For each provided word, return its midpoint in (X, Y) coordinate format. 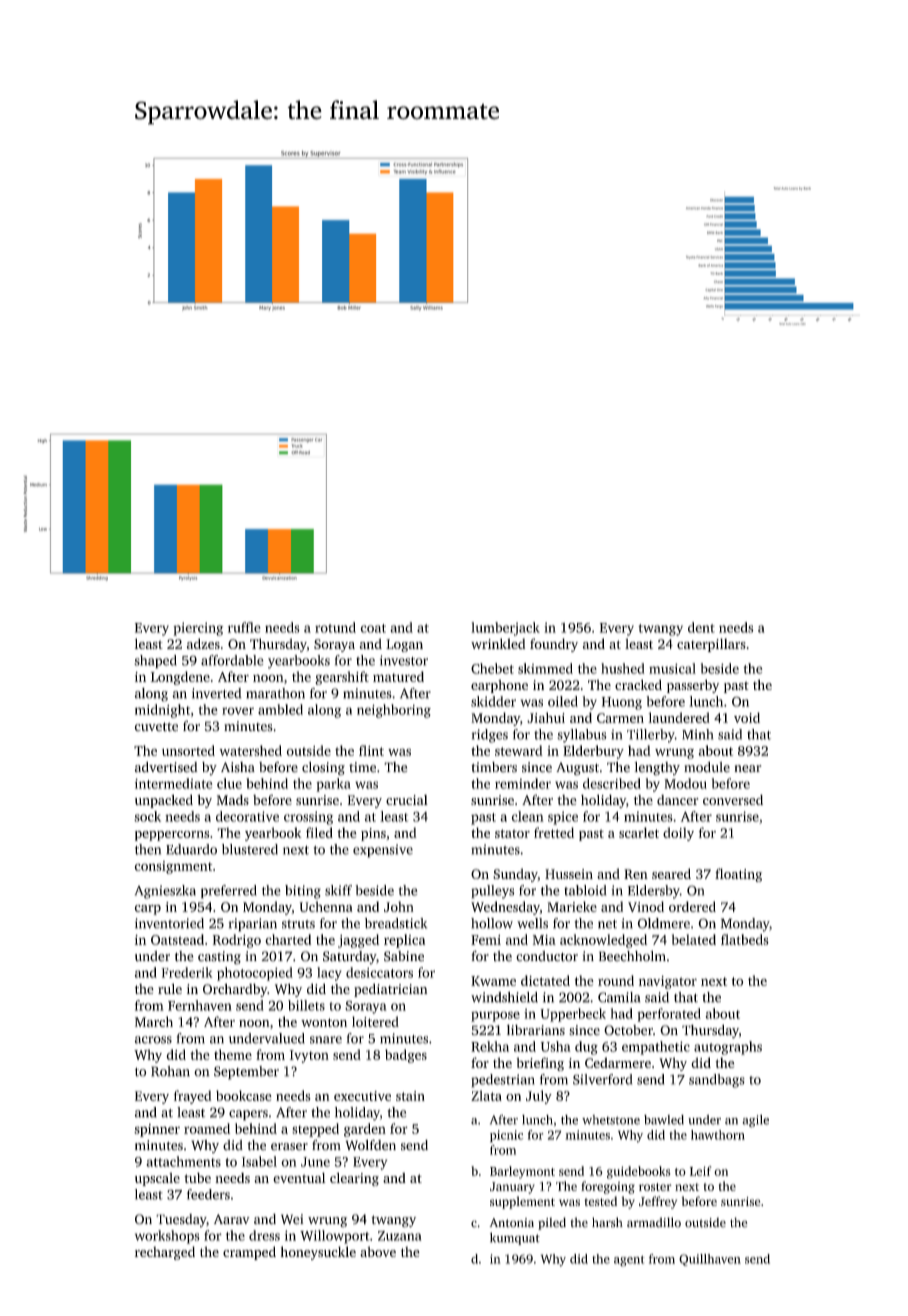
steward (519, 750)
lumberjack (505, 629)
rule (170, 988)
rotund (335, 627)
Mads (233, 799)
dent (701, 627)
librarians (536, 1029)
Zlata (486, 1095)
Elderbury (593, 752)
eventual (299, 1177)
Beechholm (632, 956)
